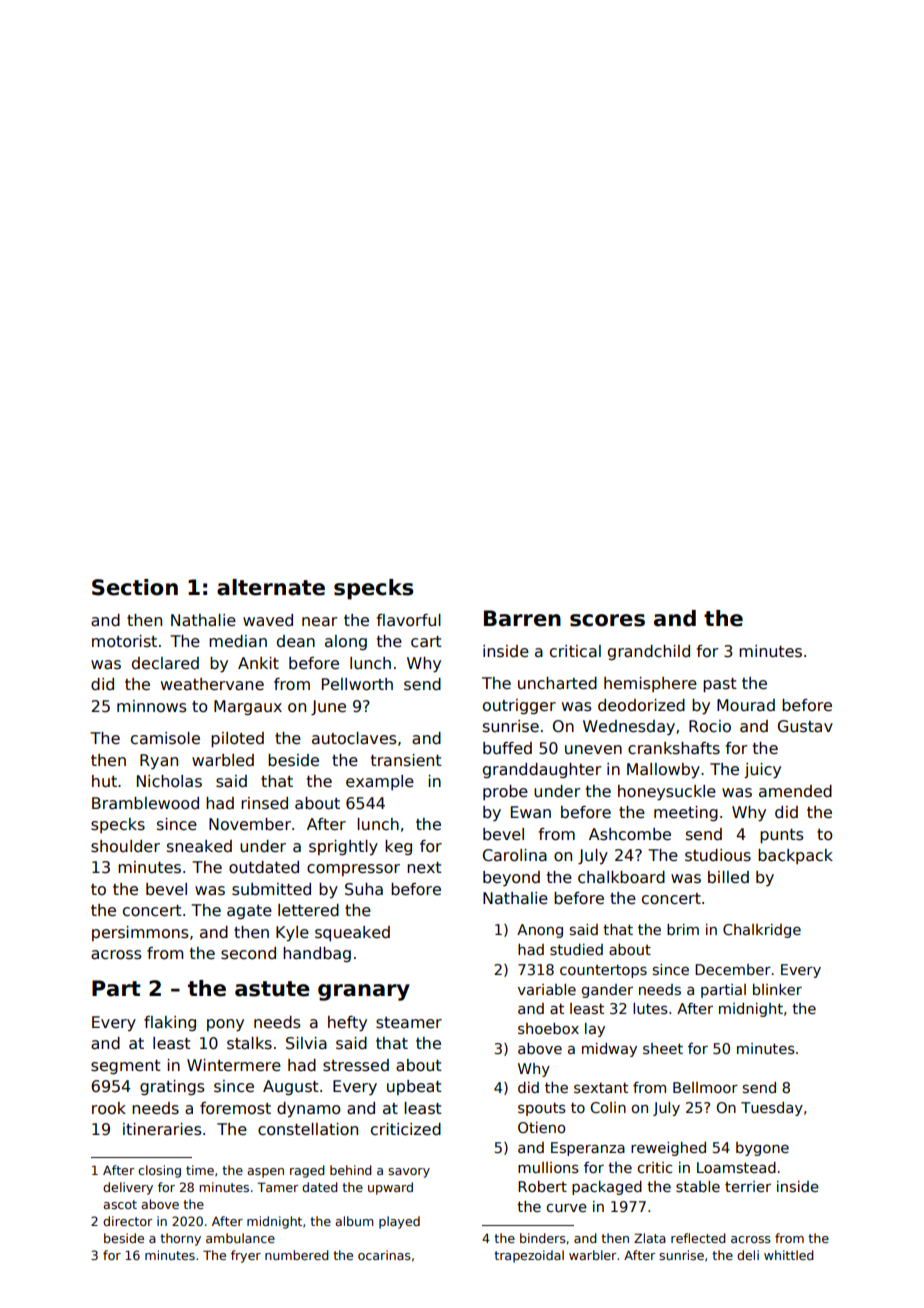 The height and width of the screenshot is (1308, 924). What do you see at coordinates (124, 641) in the screenshot?
I see `motorist` at bounding box center [124, 641].
